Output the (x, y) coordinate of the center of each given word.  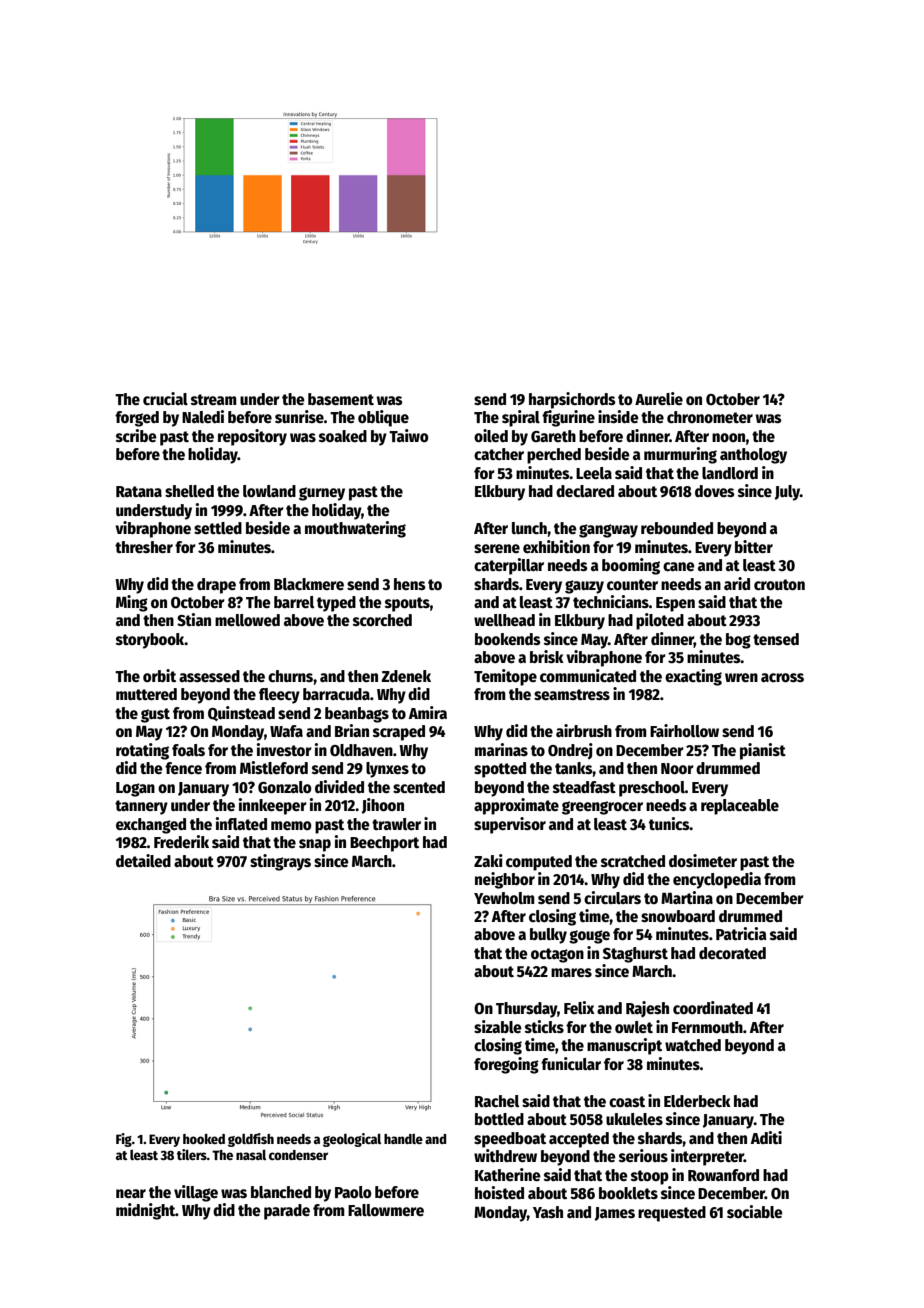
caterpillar (509, 566)
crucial (165, 399)
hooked (204, 1139)
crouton (779, 585)
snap (315, 845)
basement (341, 399)
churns (290, 676)
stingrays (280, 862)
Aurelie (659, 398)
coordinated (713, 1008)
